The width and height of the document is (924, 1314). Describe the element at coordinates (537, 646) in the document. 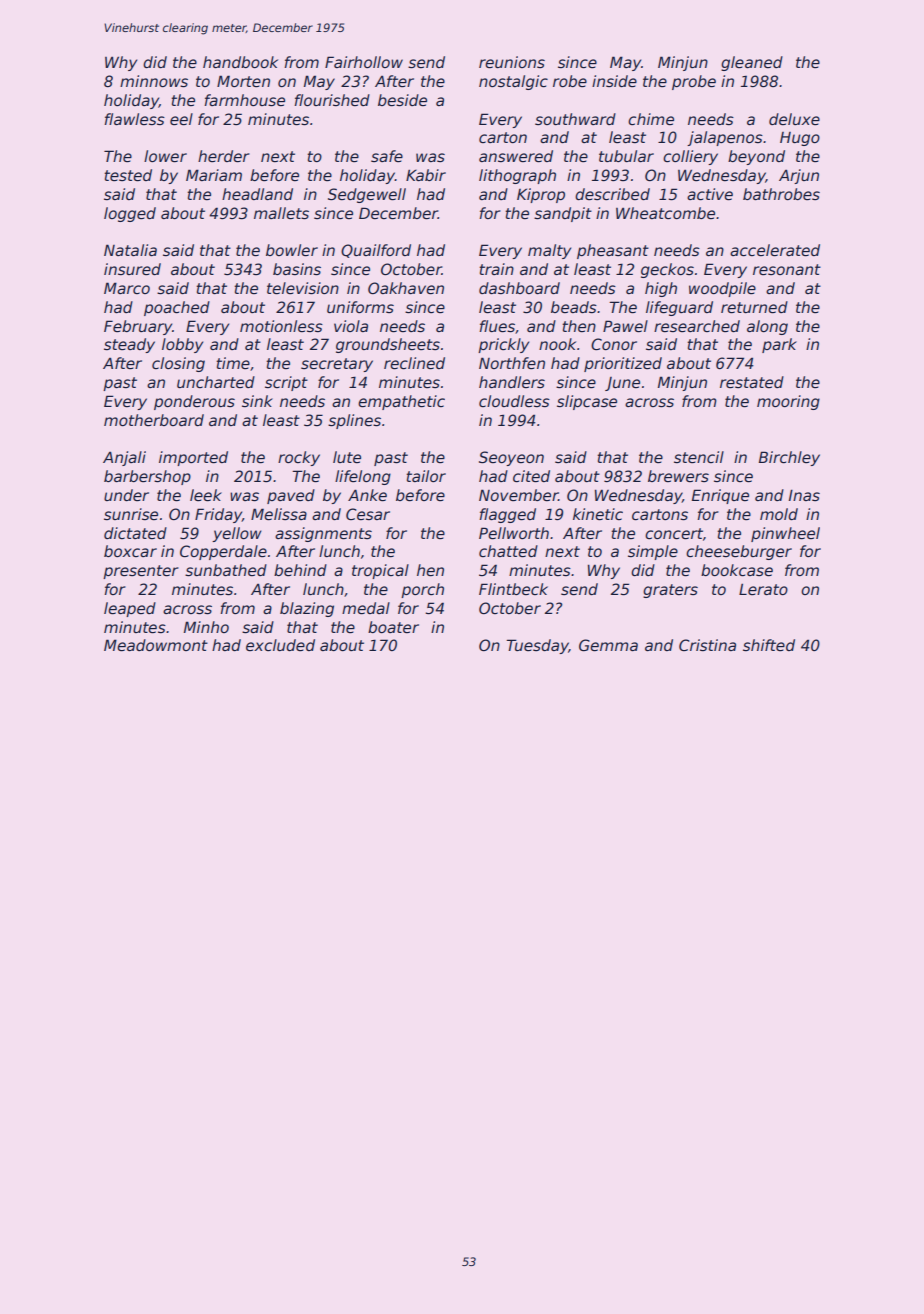

I see `Tuesday` at that location.
